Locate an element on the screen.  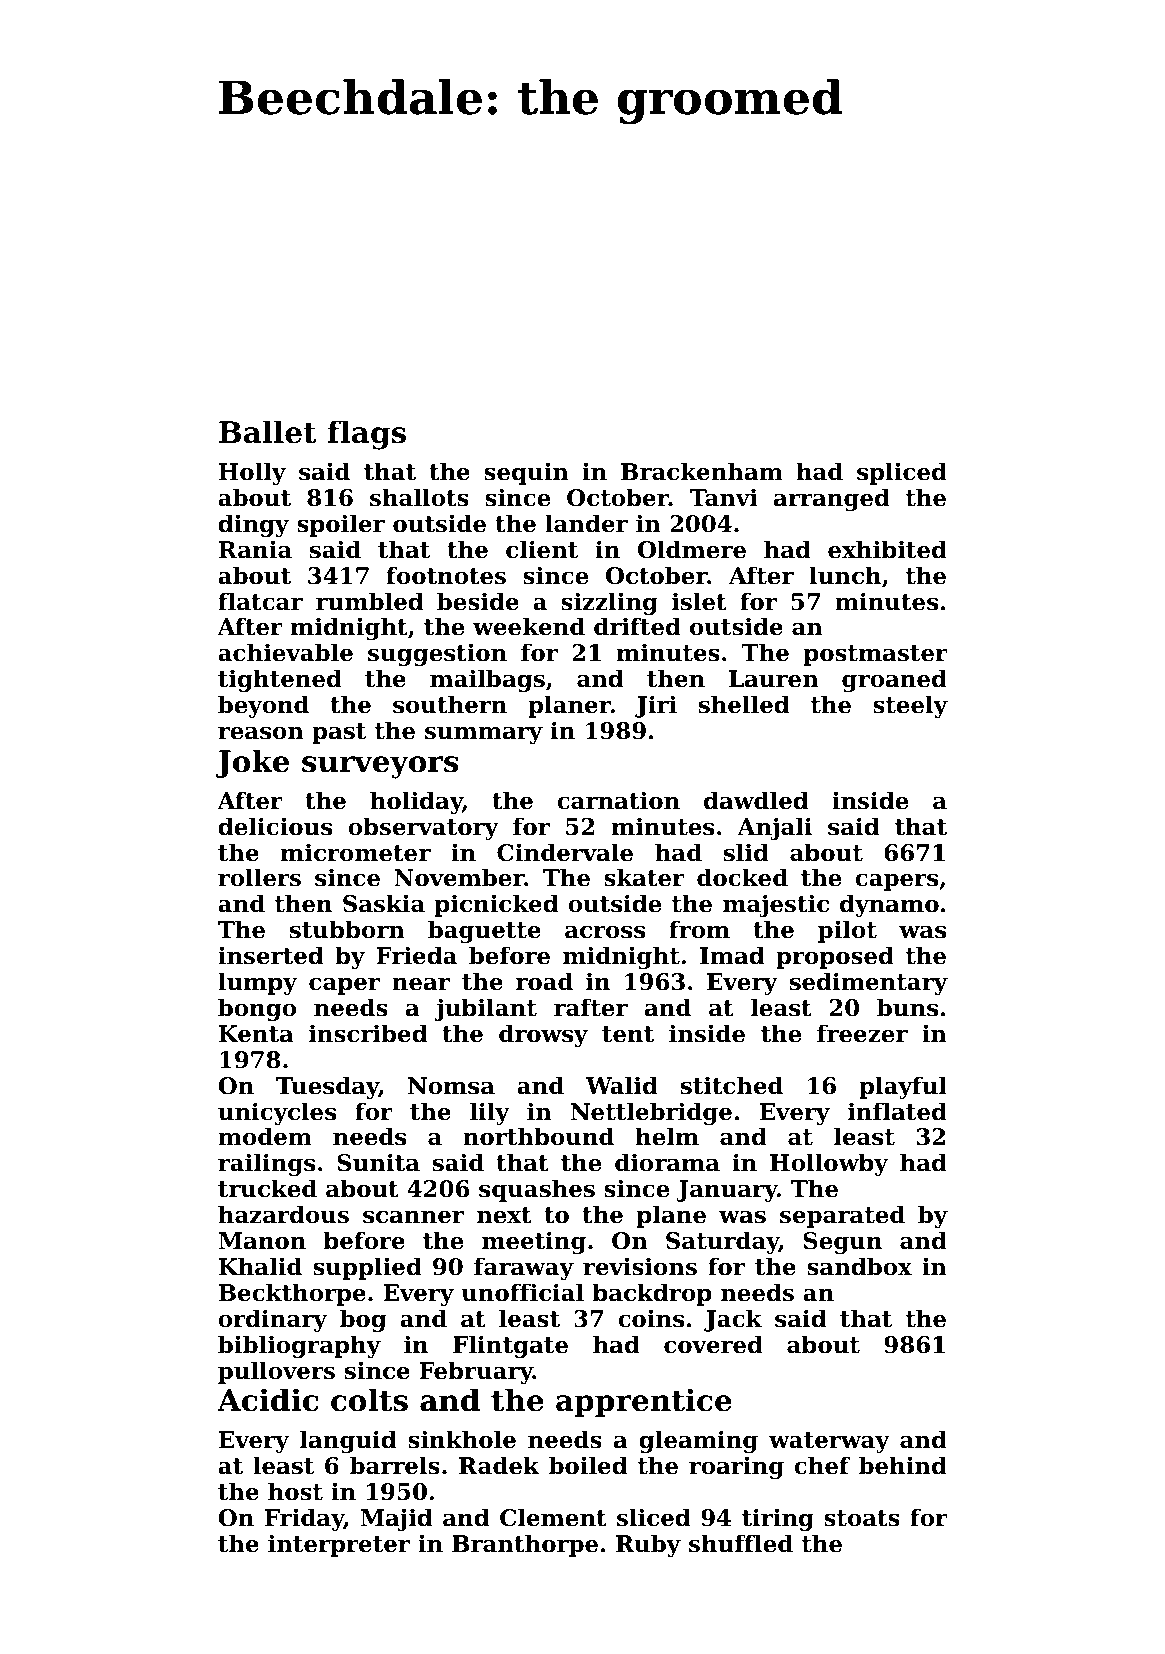
lander is located at coordinates (586, 523).
